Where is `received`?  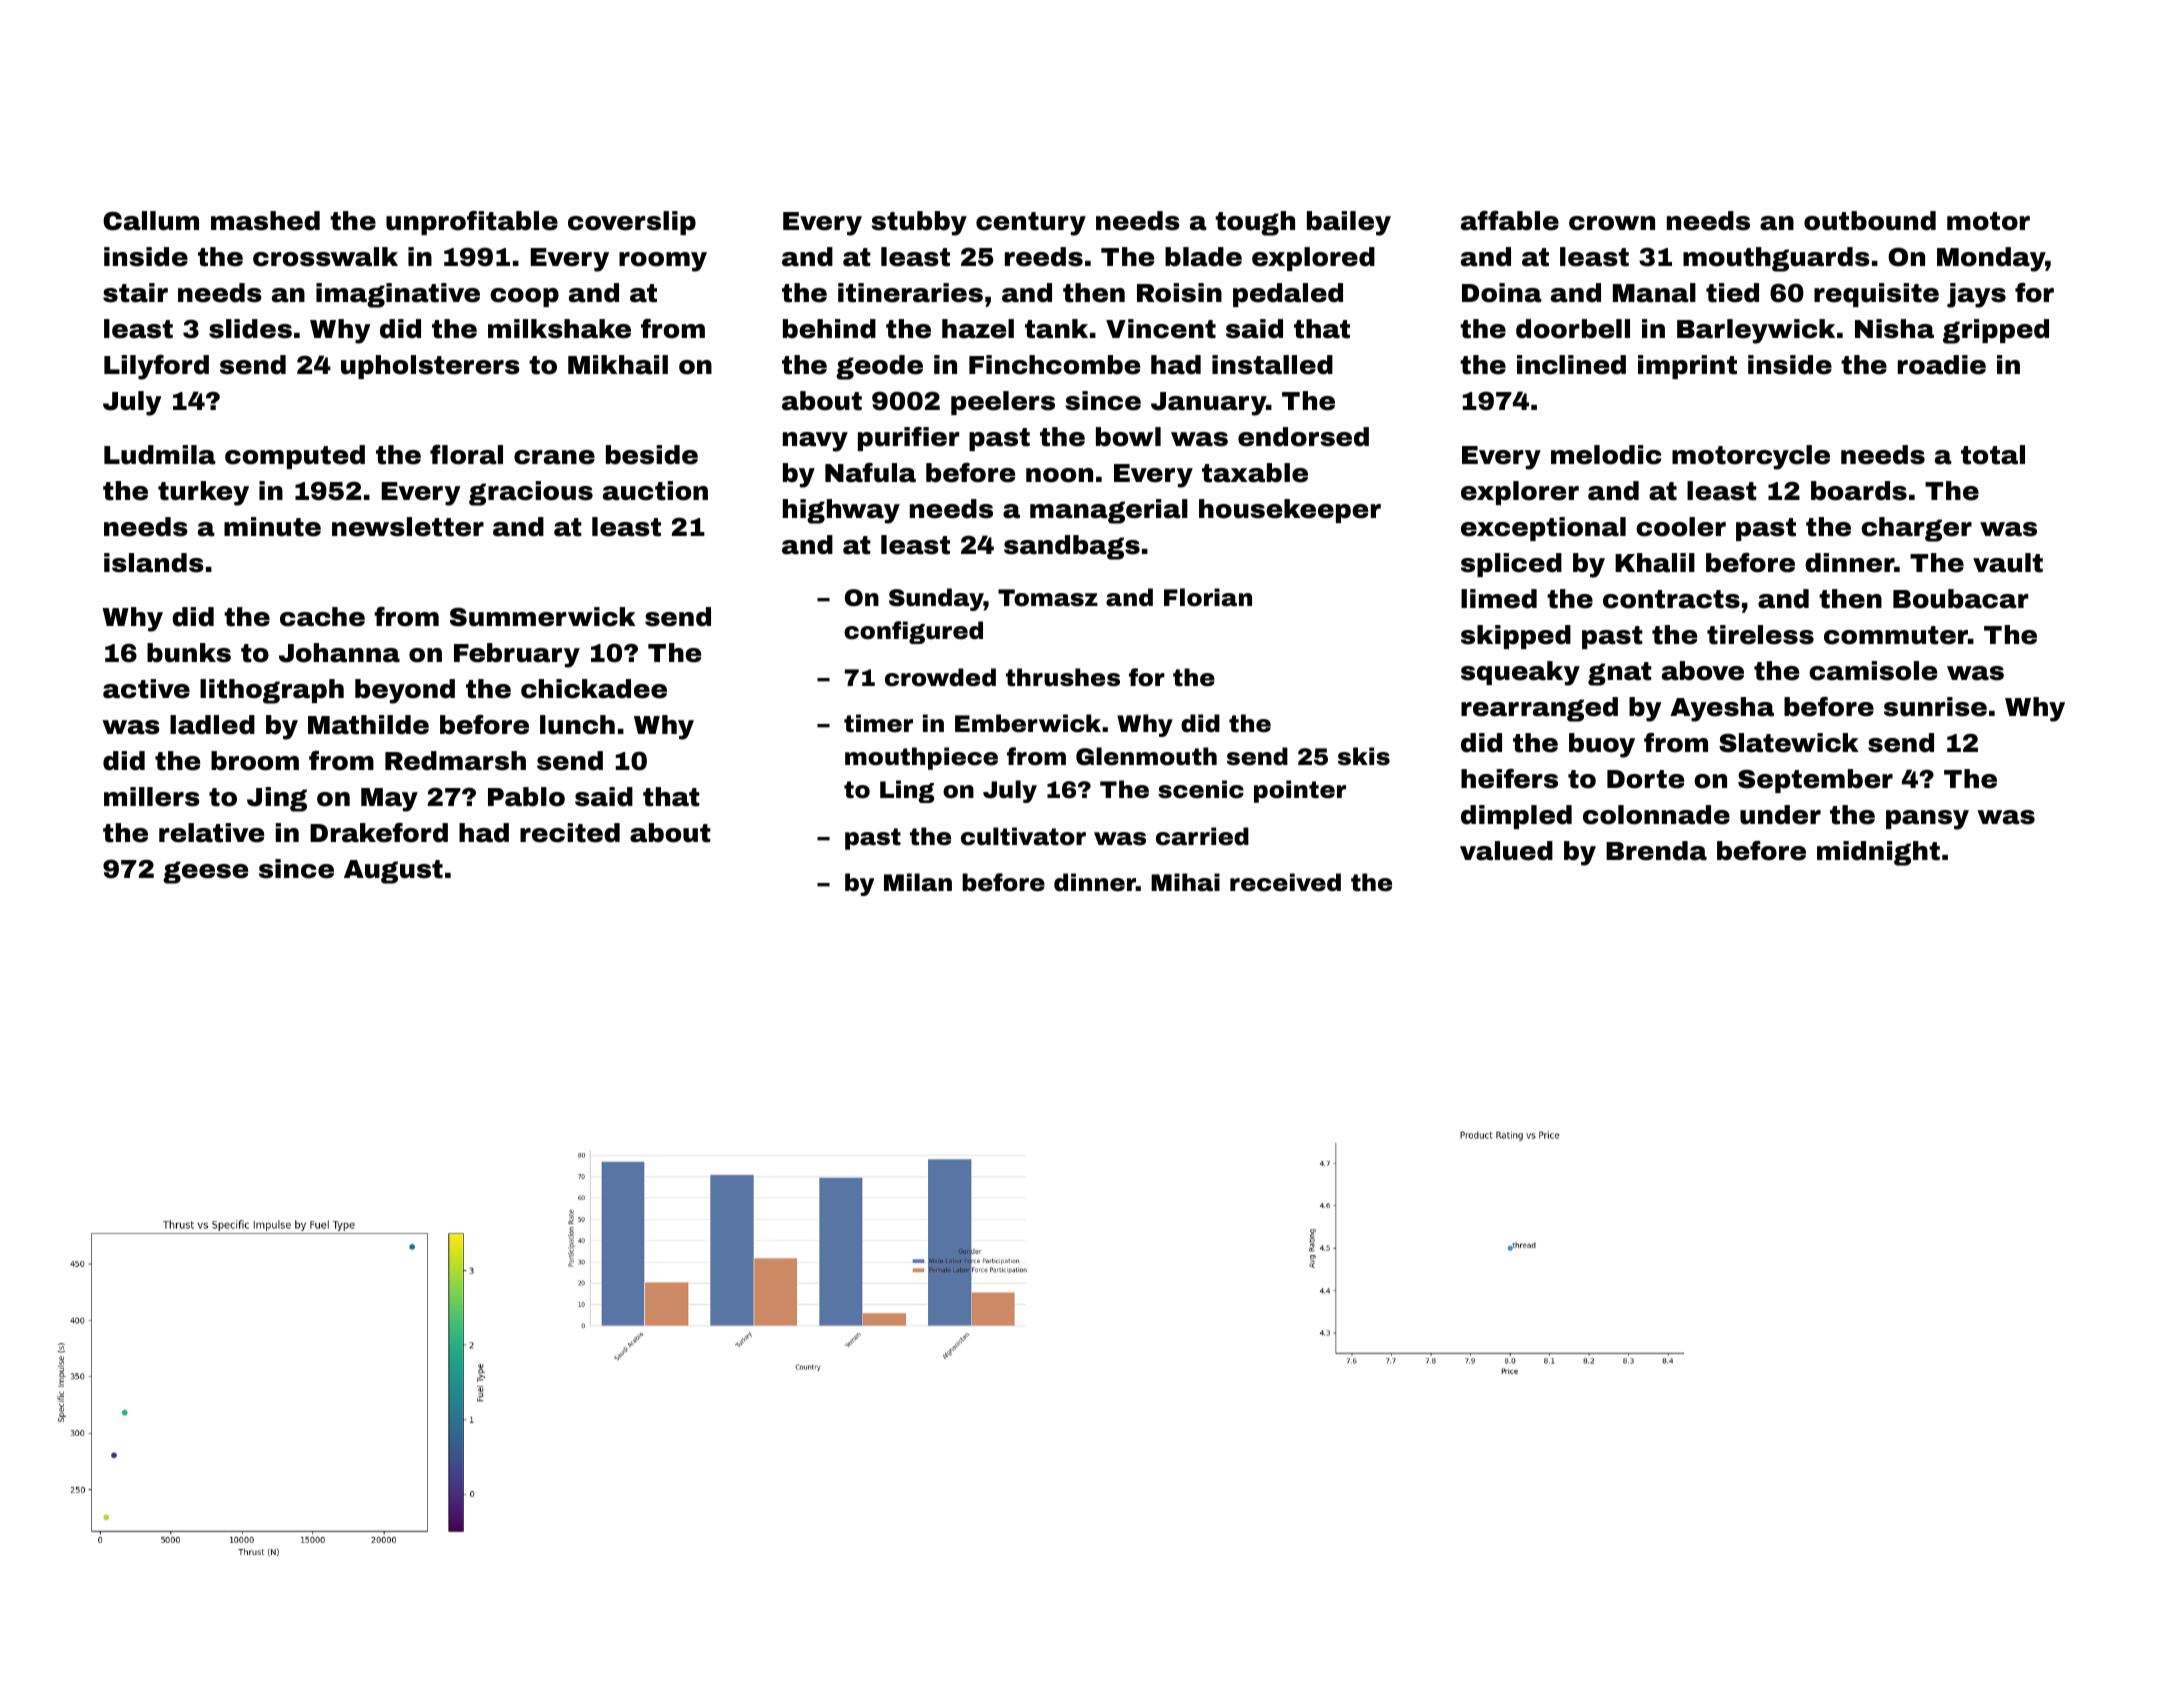
received is located at coordinates (1285, 882).
